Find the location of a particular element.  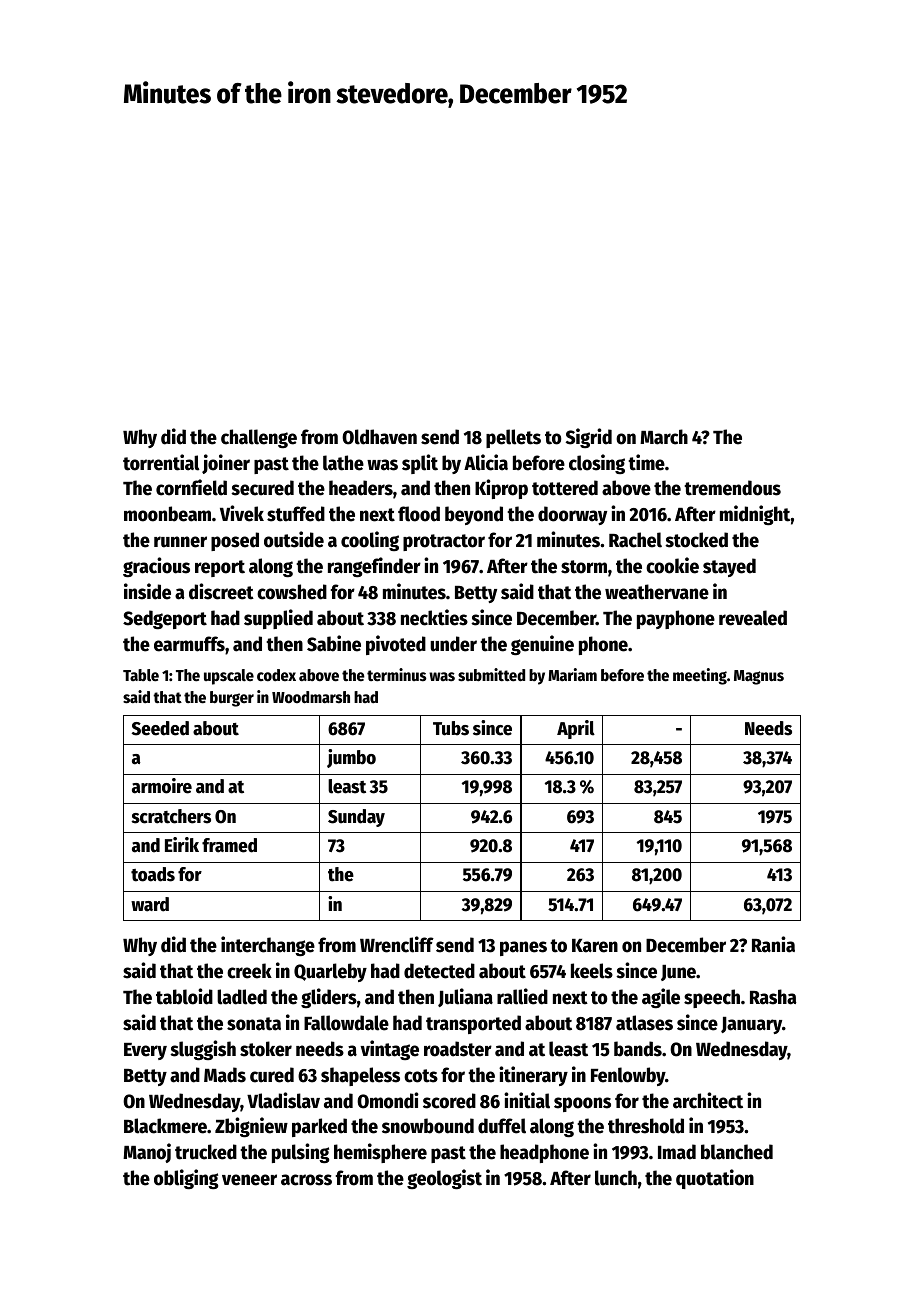

midnight is located at coordinates (755, 515).
